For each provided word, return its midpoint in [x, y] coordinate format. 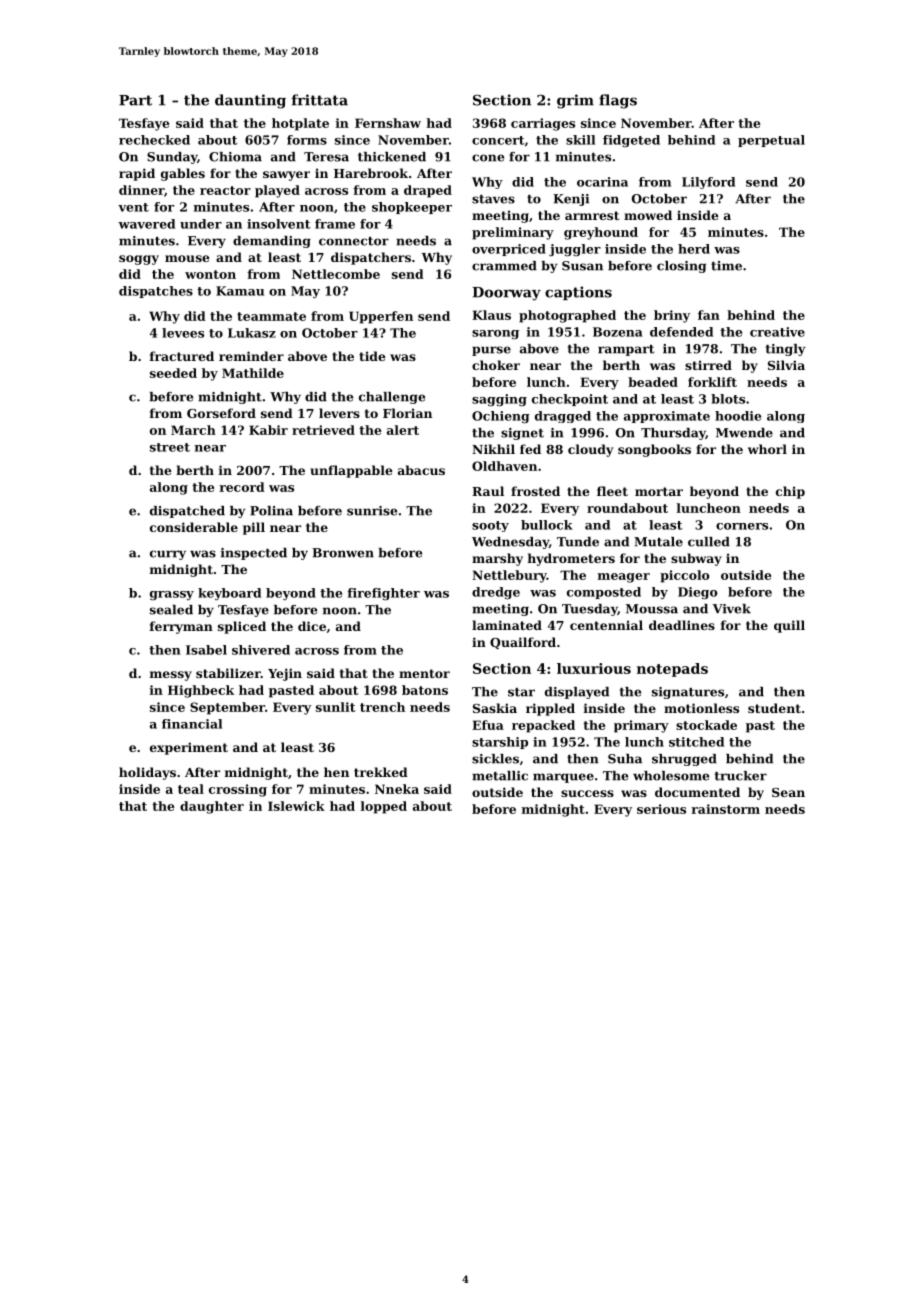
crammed [504, 266]
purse [491, 351]
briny [672, 316]
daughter [212, 807]
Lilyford [708, 183]
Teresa [326, 157]
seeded [173, 373]
